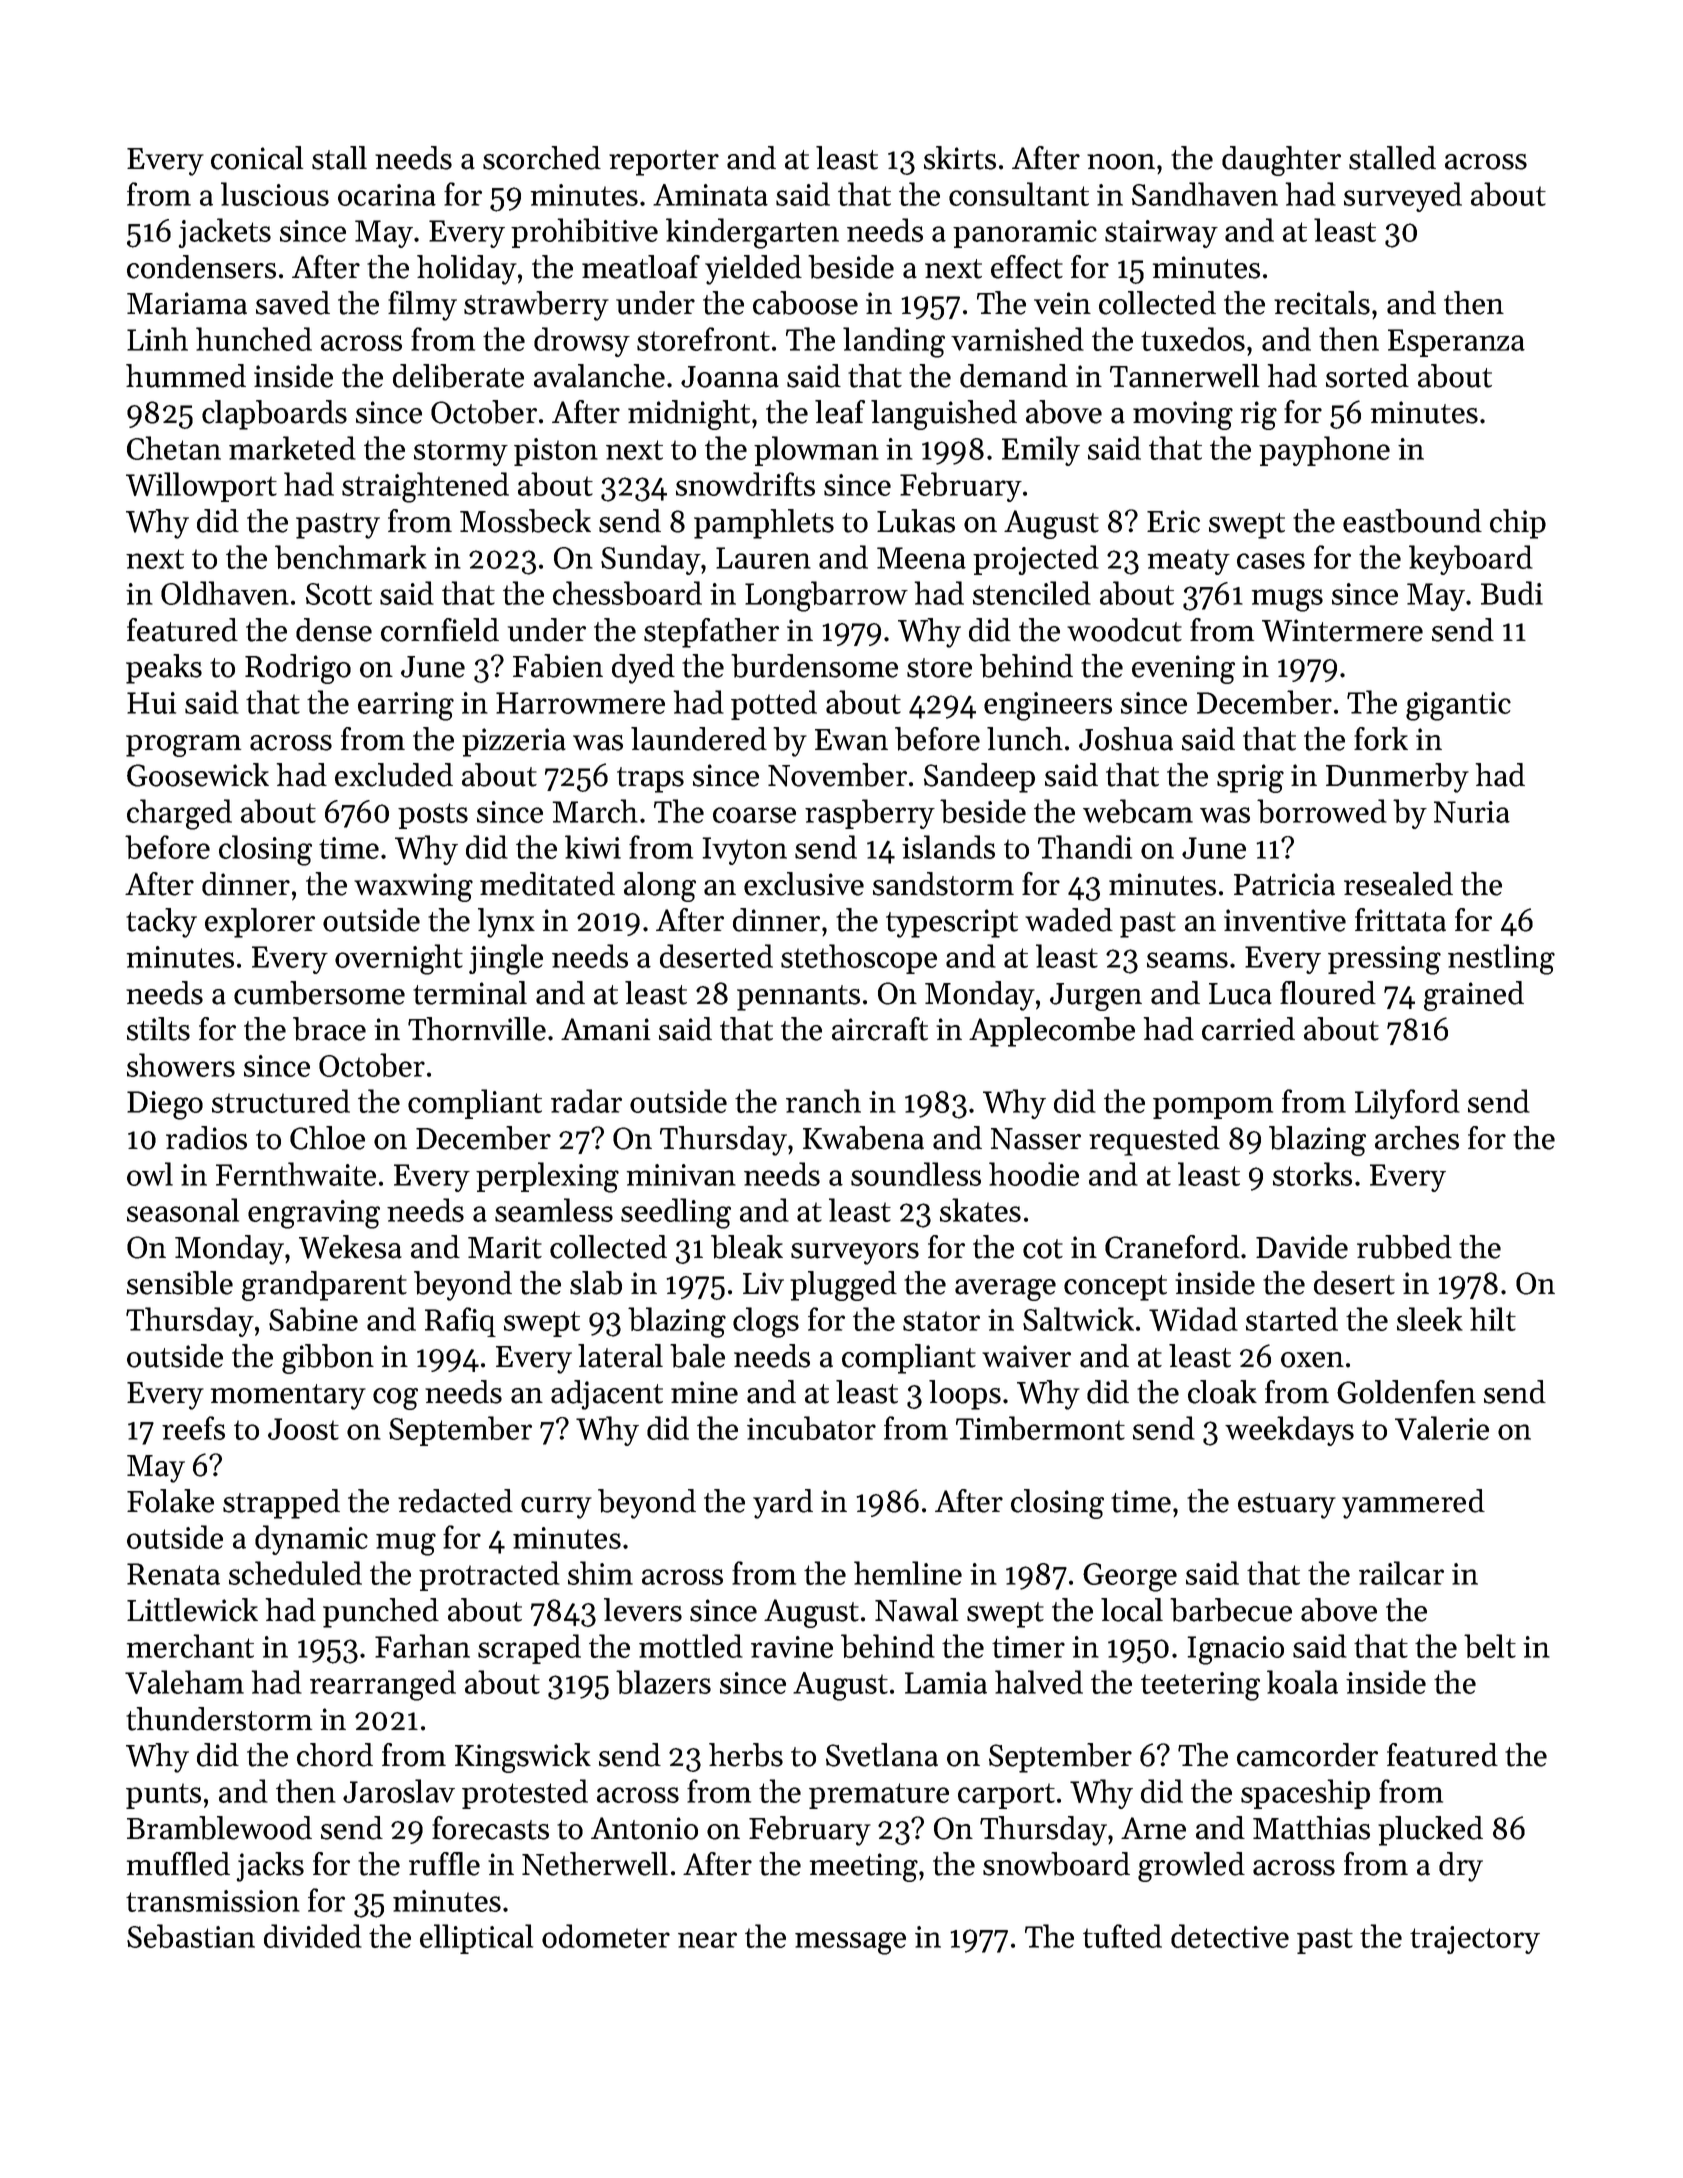 The width and height of the screenshot is (1683, 2178). Describe the element at coordinates (281, 1504) in the screenshot. I see `strapped` at that location.
